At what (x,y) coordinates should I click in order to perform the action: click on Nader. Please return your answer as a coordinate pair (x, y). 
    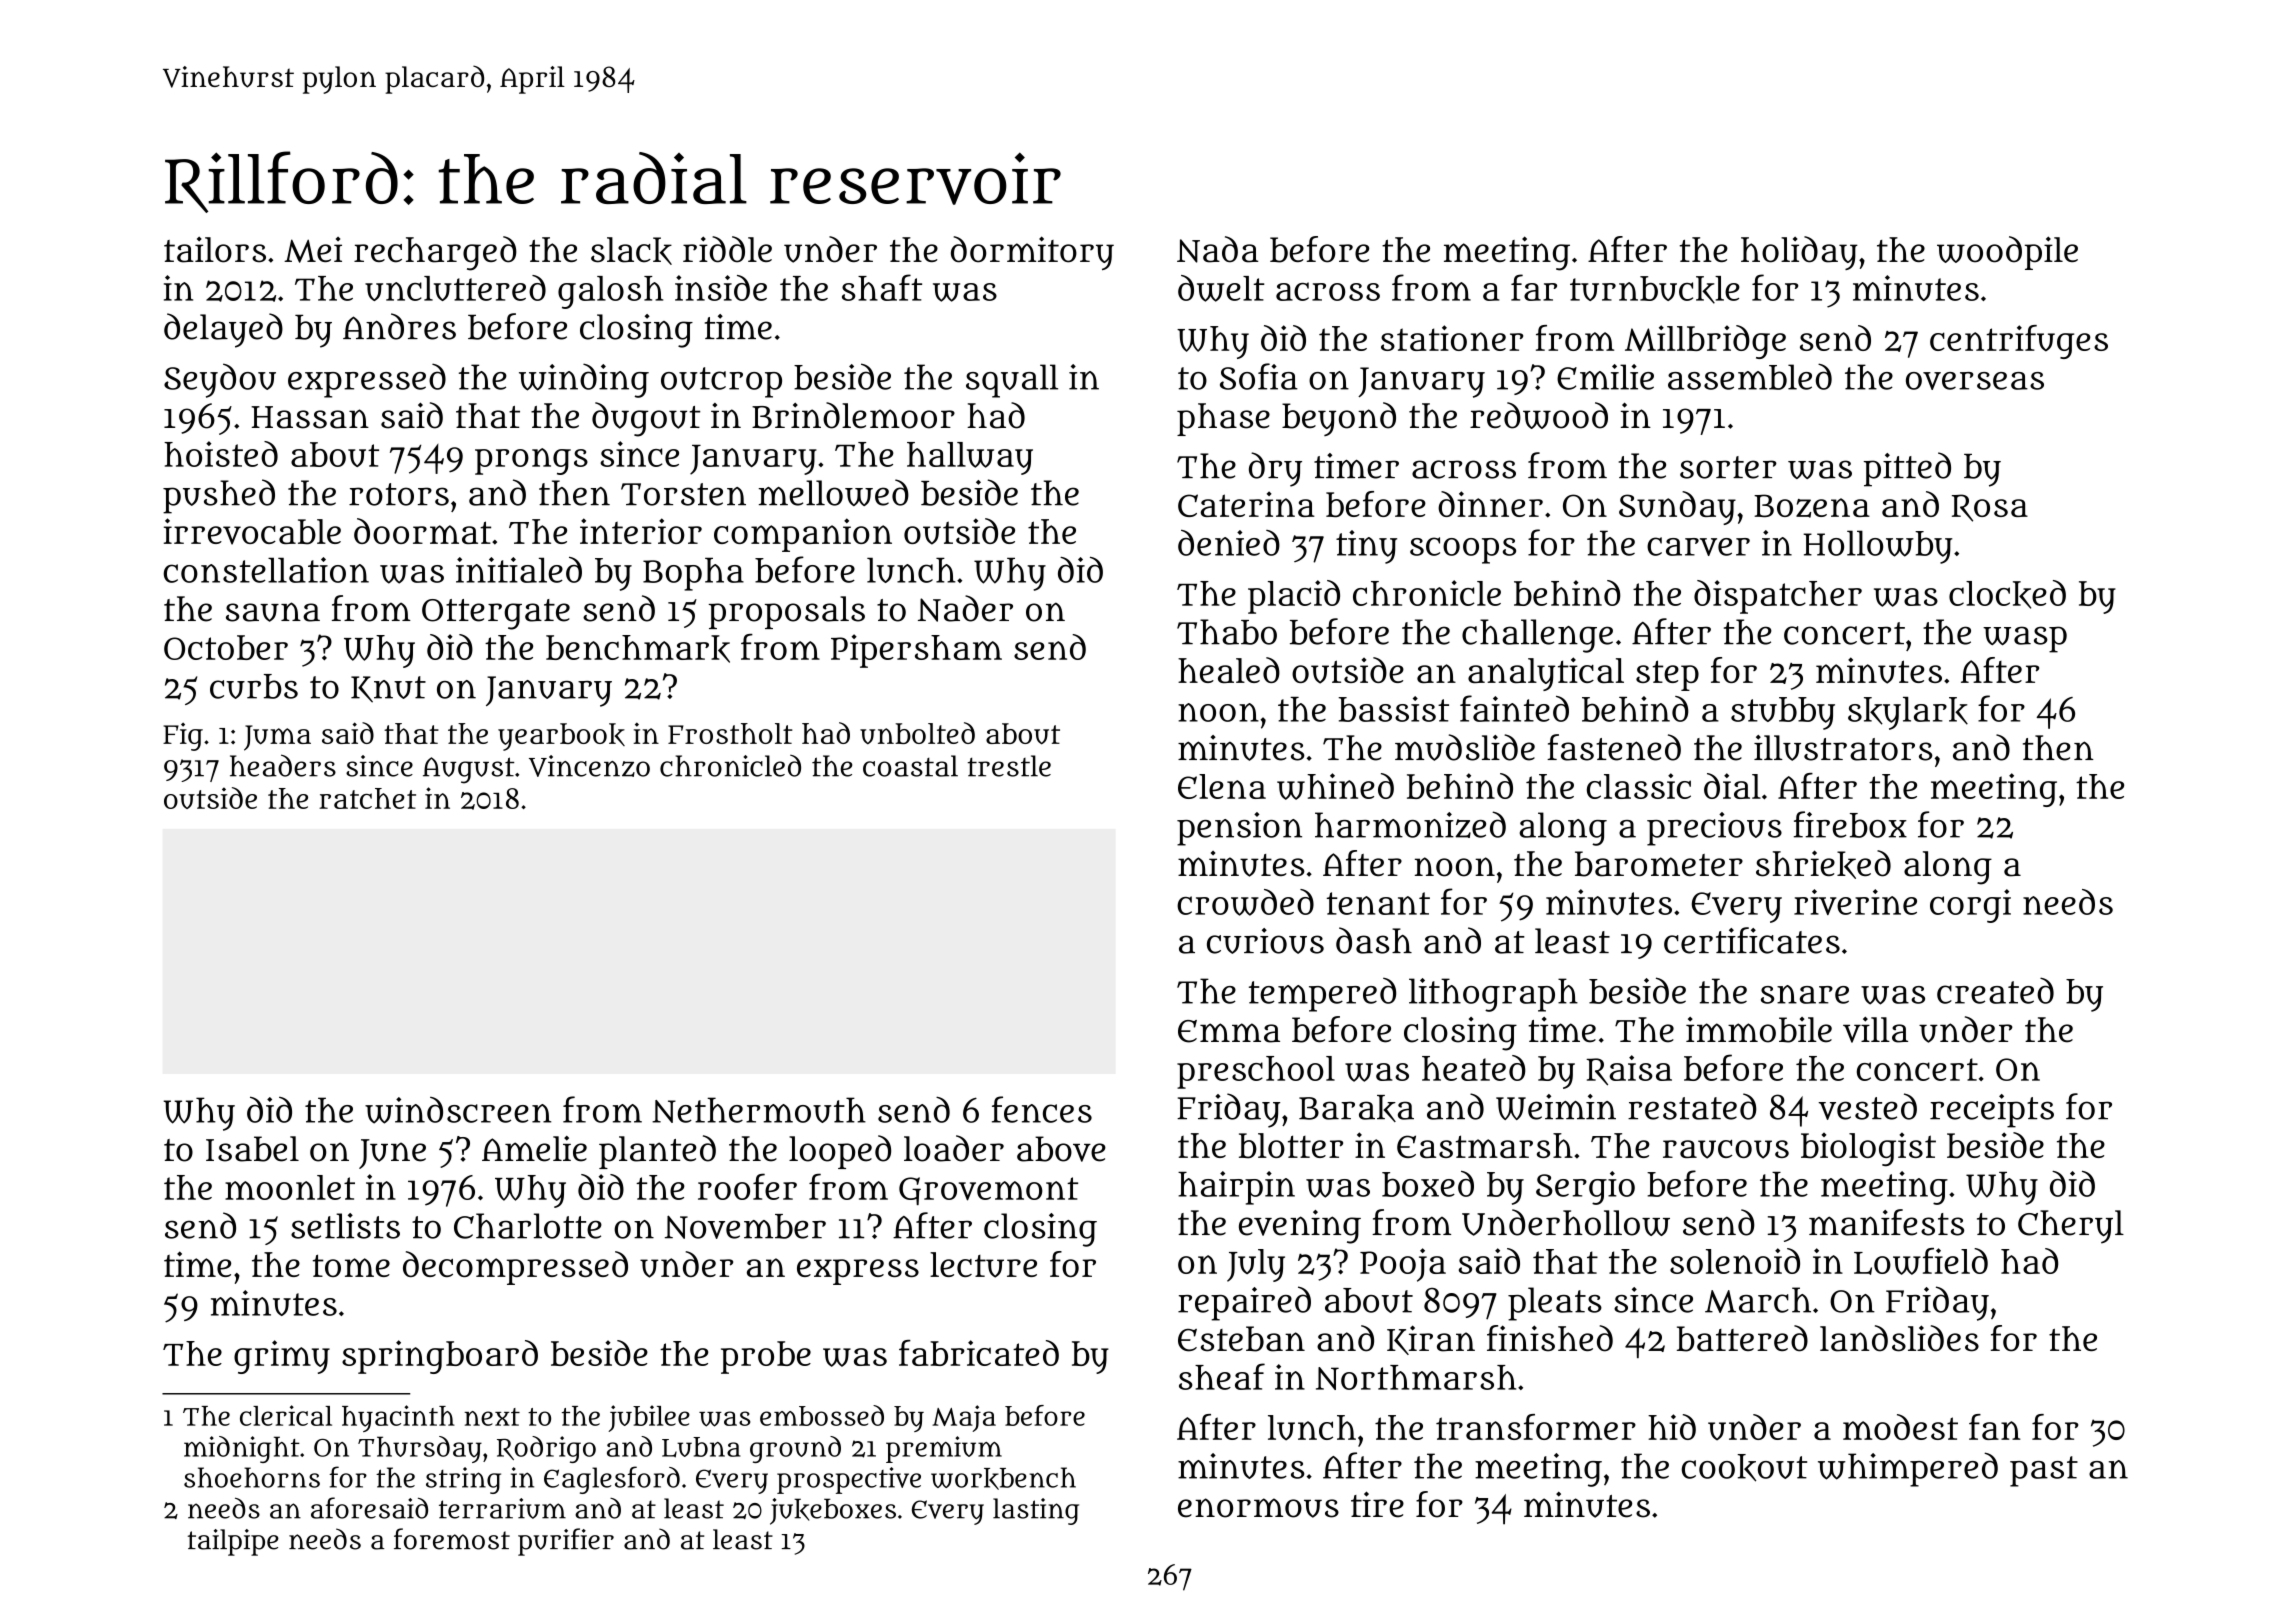
    Looking at the image, I should click on (965, 608).
